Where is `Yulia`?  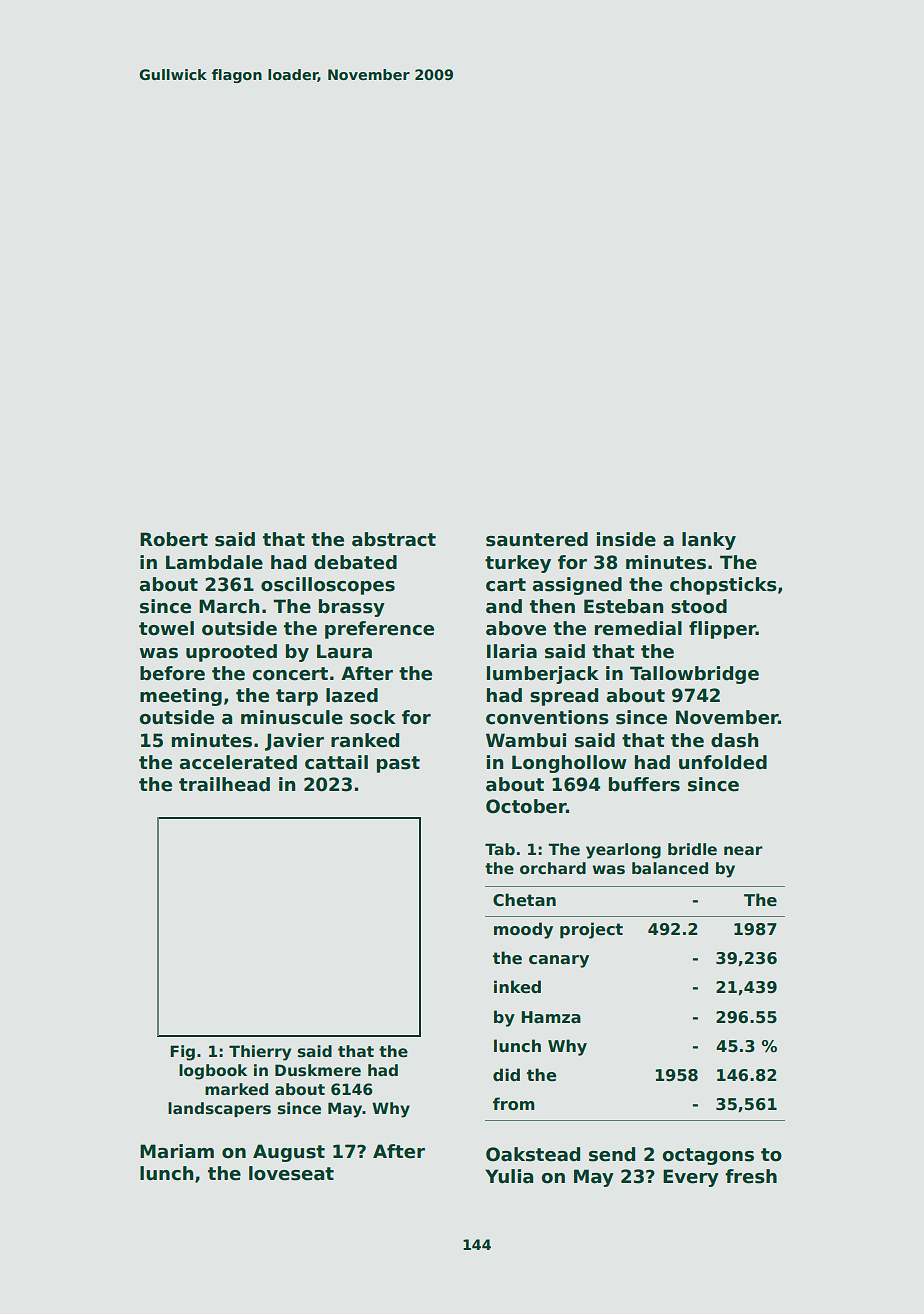
Yulia is located at coordinates (509, 1176).
